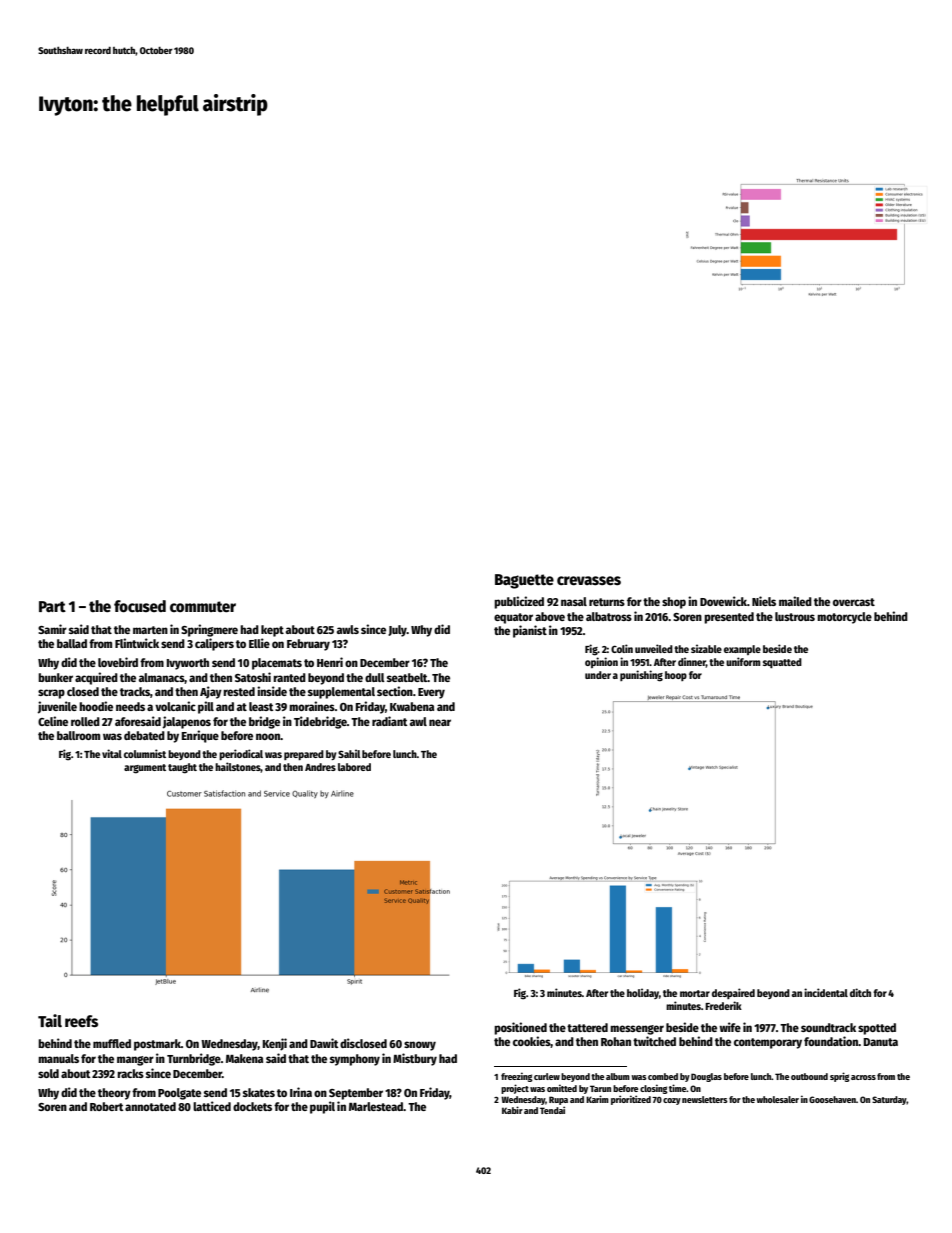 The width and height of the page is (952, 1233). Describe the element at coordinates (641, 676) in the page. I see `punishing` at that location.
